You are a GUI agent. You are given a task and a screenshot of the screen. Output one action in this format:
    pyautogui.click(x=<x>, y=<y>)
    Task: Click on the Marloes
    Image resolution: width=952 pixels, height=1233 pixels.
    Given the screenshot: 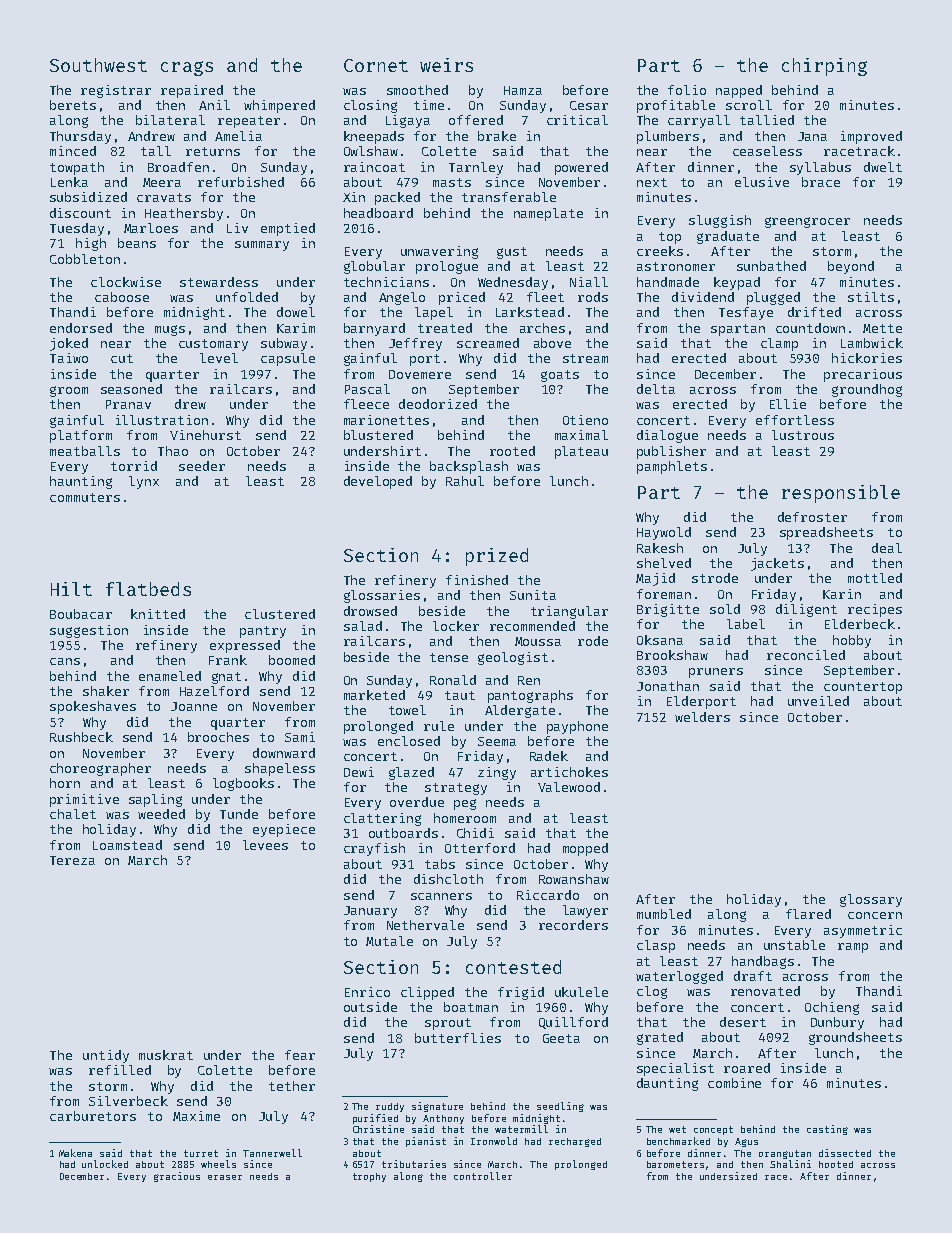 What is the action you would take?
    pyautogui.click(x=151, y=228)
